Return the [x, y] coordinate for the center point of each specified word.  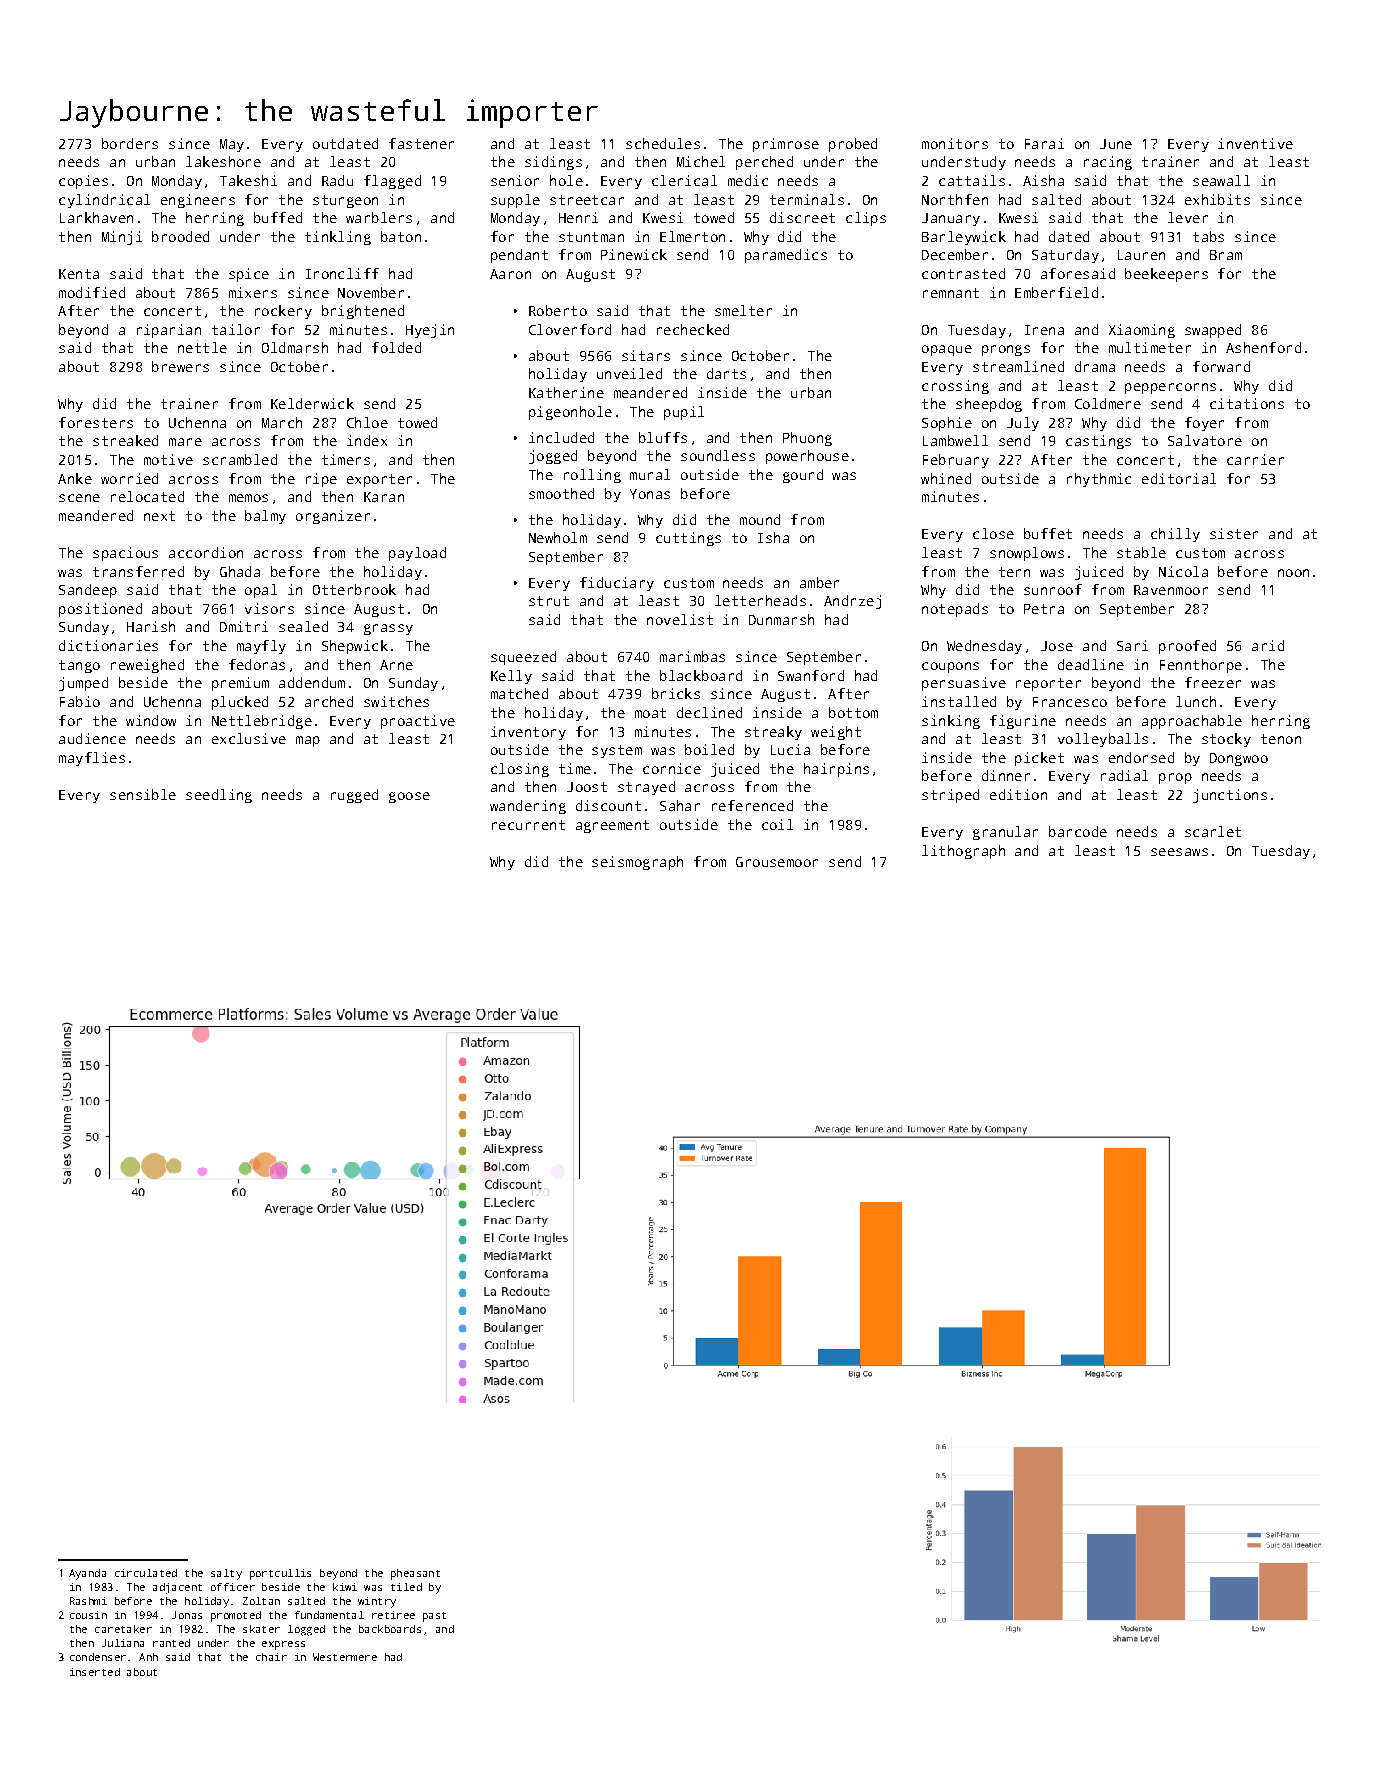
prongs [1006, 350]
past [434, 1617]
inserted [95, 1672]
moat [650, 713]
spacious [125, 554]
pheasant [415, 1574]
